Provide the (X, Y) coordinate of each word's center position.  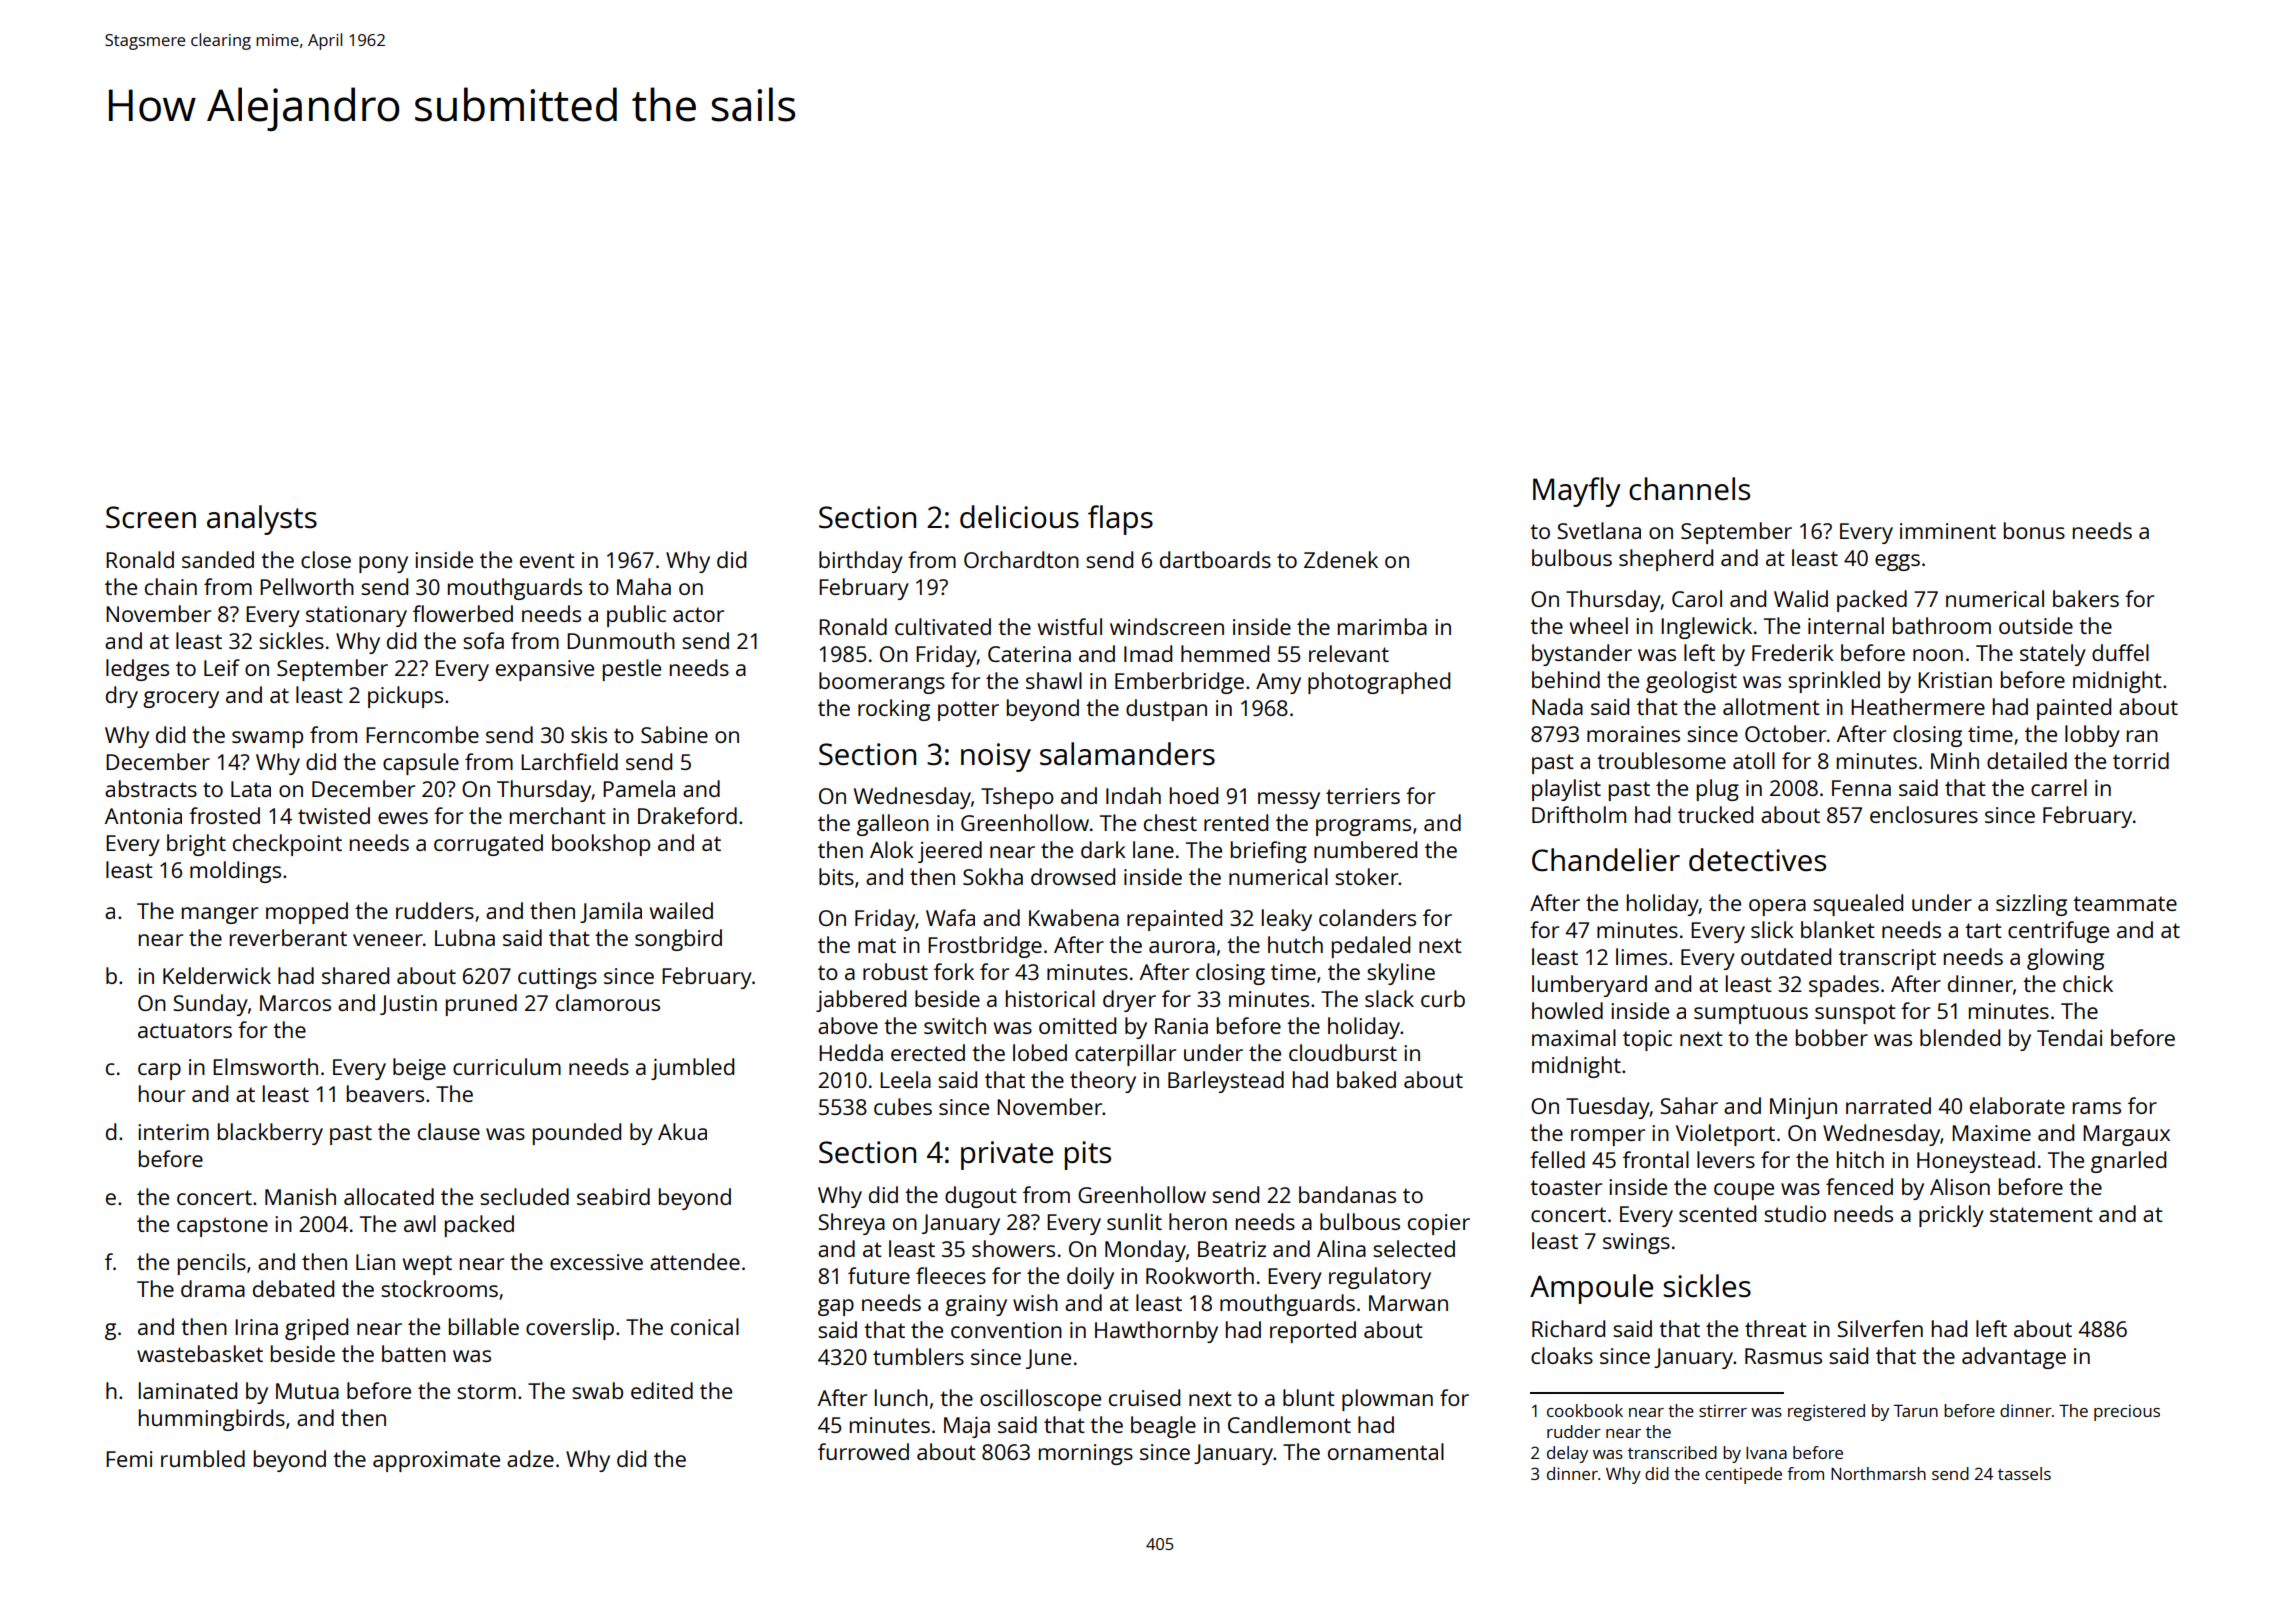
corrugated (488, 845)
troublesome (1661, 760)
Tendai (2069, 1037)
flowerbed (463, 613)
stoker (1367, 876)
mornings (1086, 1454)
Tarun (1915, 1411)
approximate (436, 1461)
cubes (903, 1106)
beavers (385, 1093)
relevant (1349, 653)
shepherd (1666, 560)
